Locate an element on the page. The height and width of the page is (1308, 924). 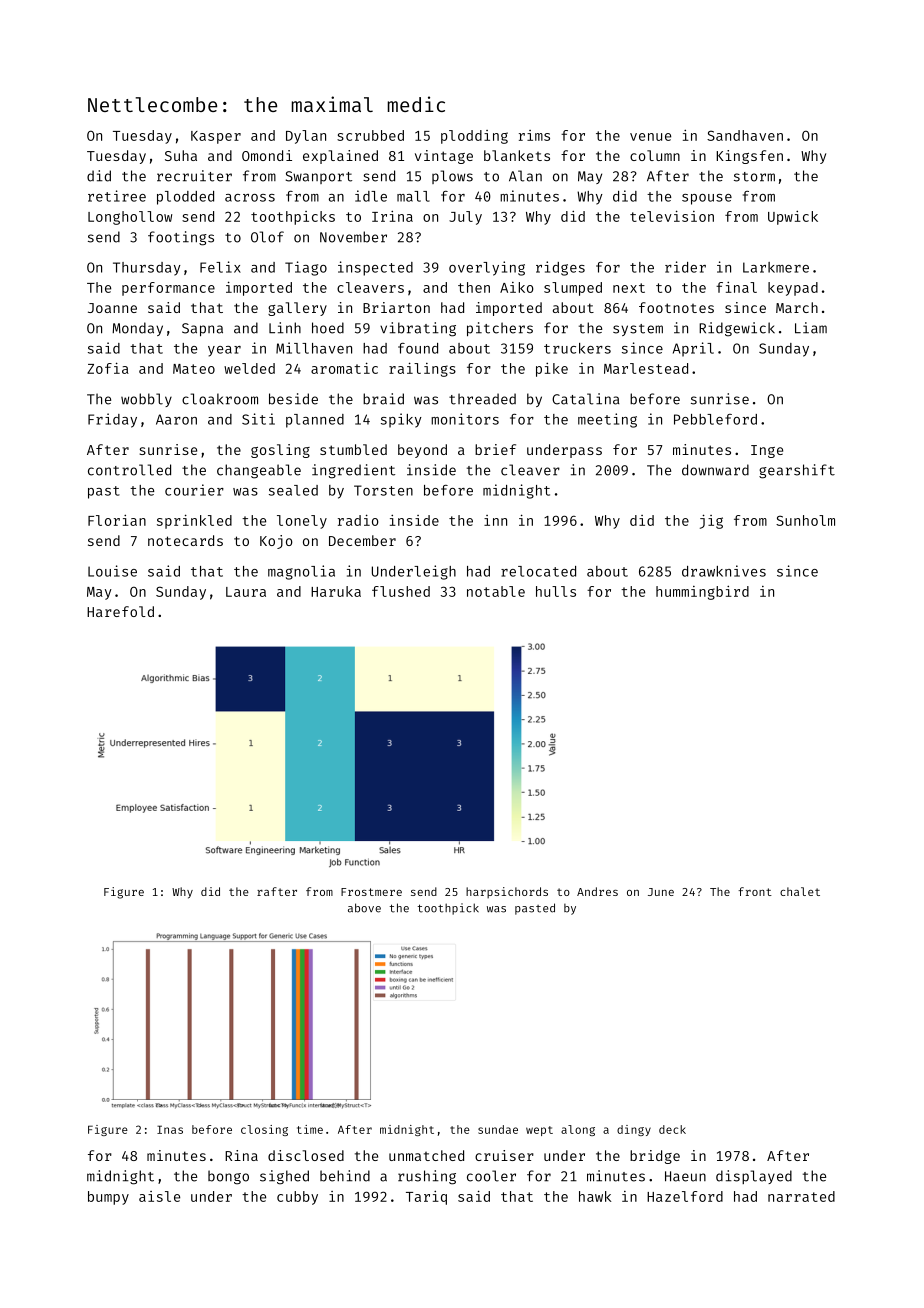
Hazelford is located at coordinates (685, 1196).
